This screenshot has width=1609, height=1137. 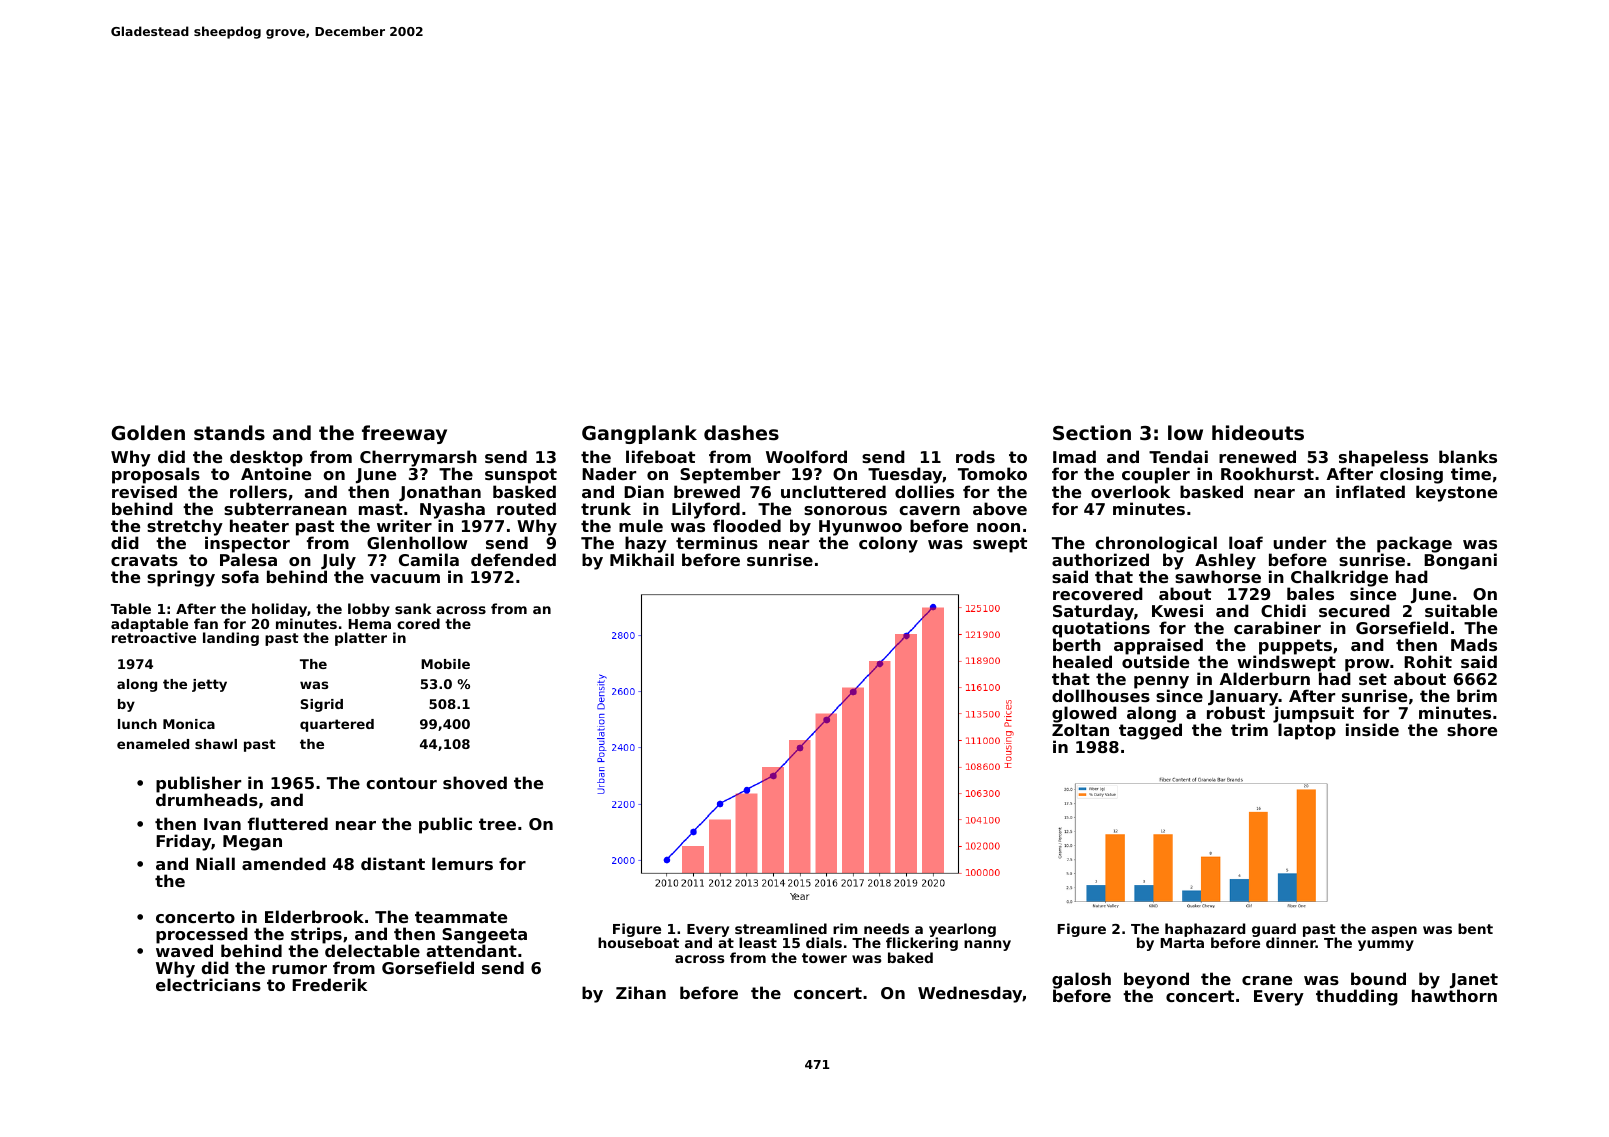 I want to click on fluttered, so click(x=288, y=823).
